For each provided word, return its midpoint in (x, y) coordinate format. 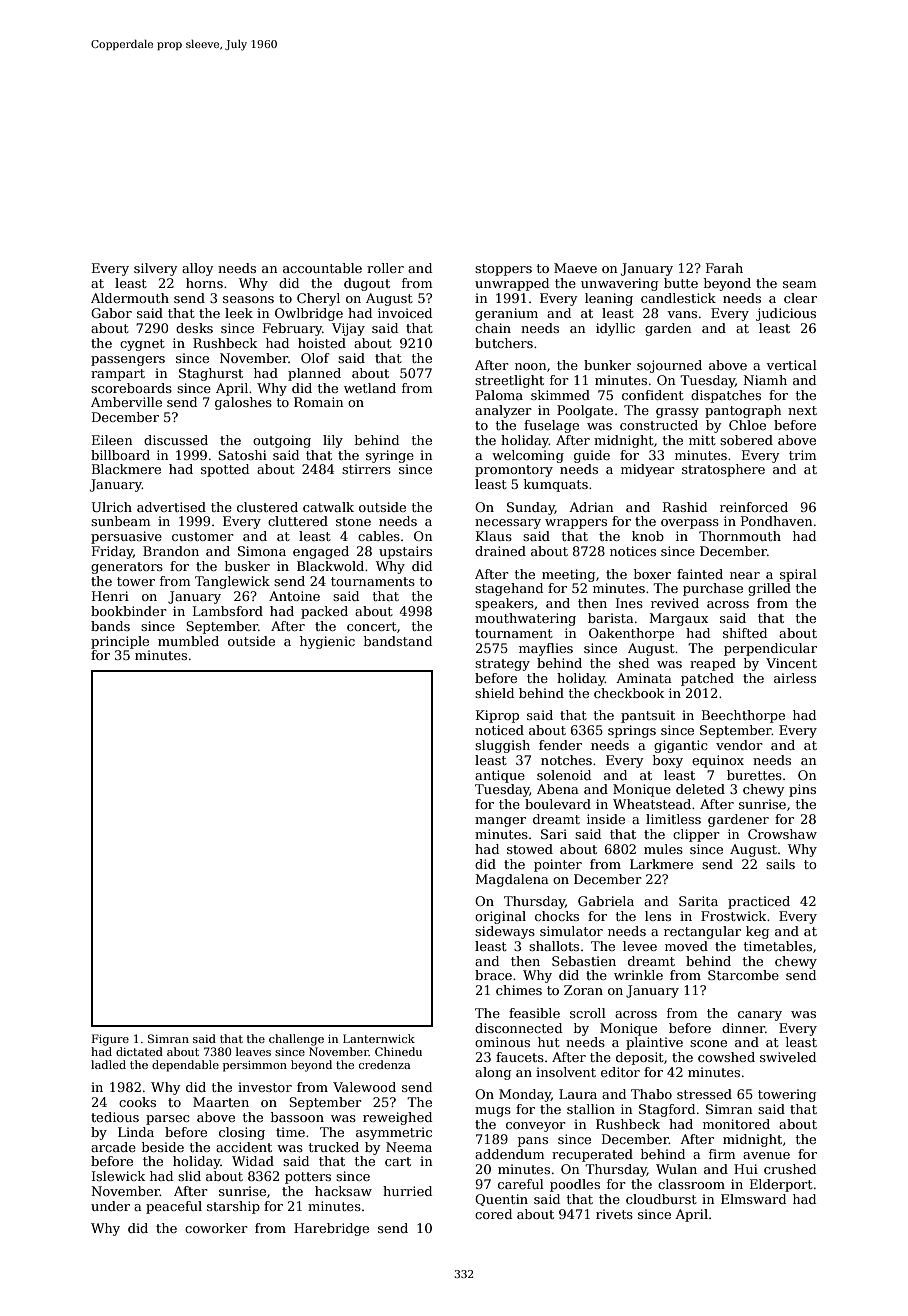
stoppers (503, 270)
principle (120, 642)
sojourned (669, 366)
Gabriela (606, 901)
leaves (253, 1051)
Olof (315, 358)
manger (500, 822)
